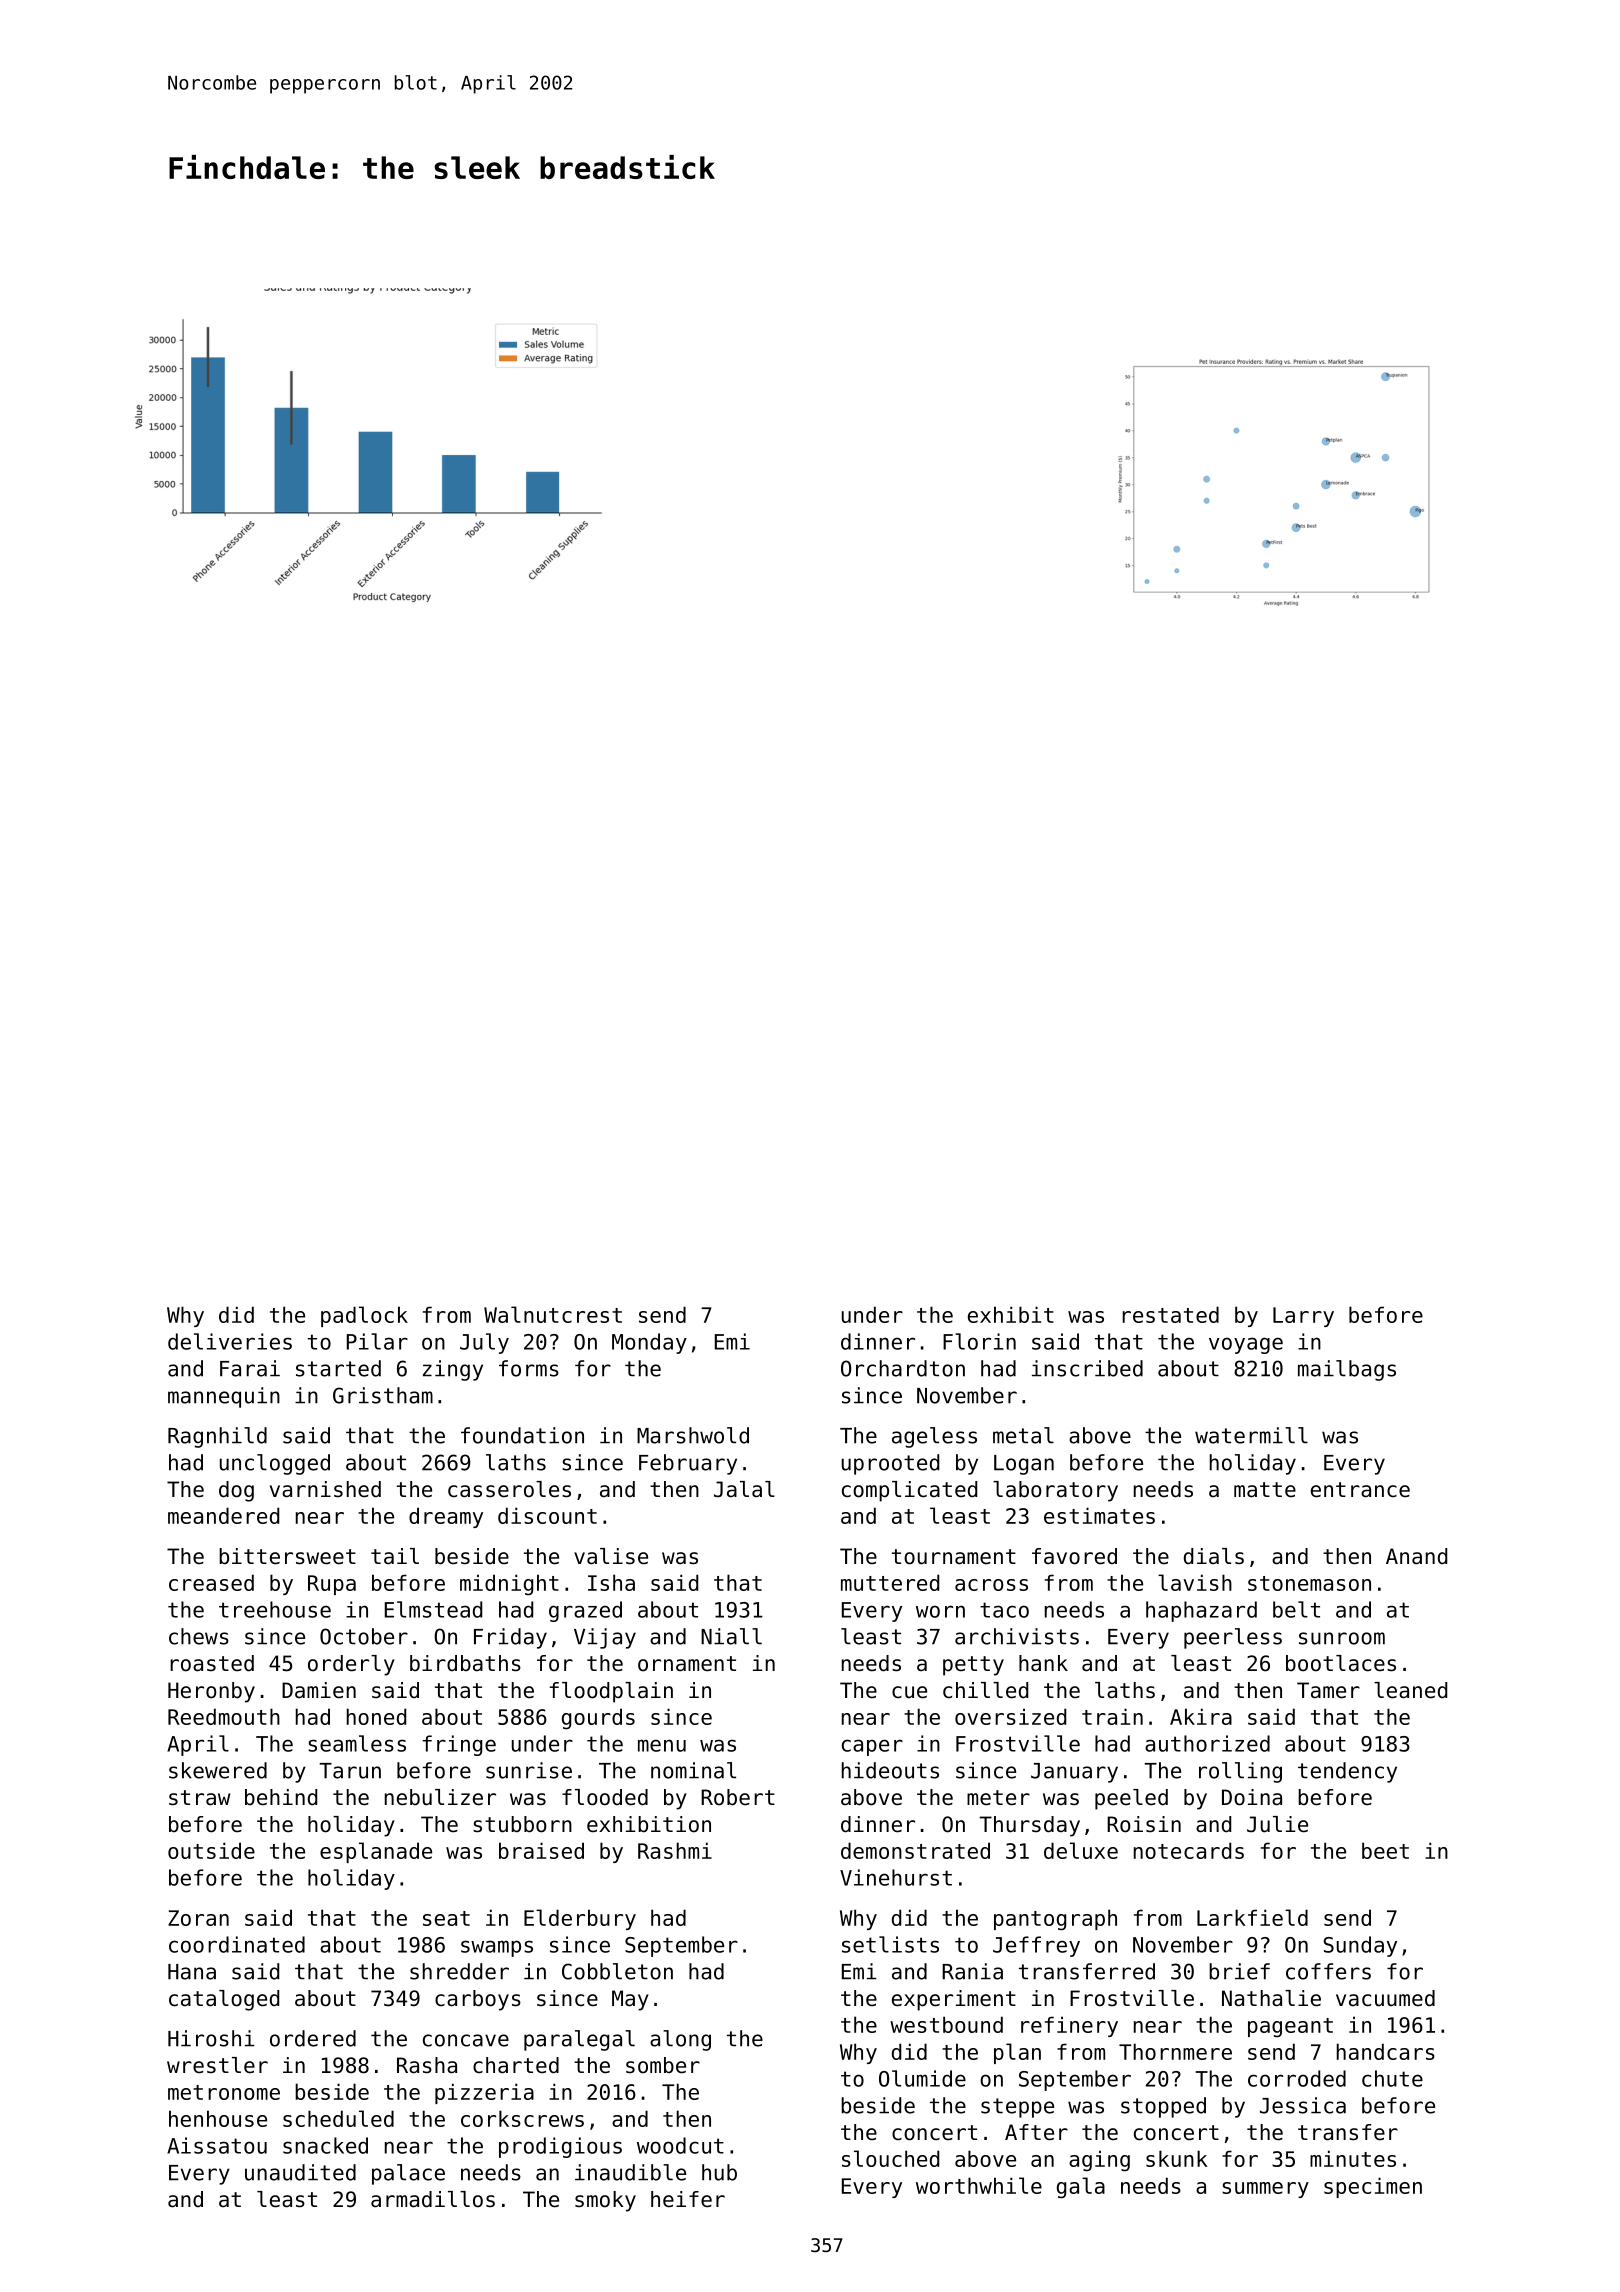 This screenshot has height=2292, width=1620. What do you see at coordinates (1328, 1971) in the screenshot?
I see `coffers` at bounding box center [1328, 1971].
